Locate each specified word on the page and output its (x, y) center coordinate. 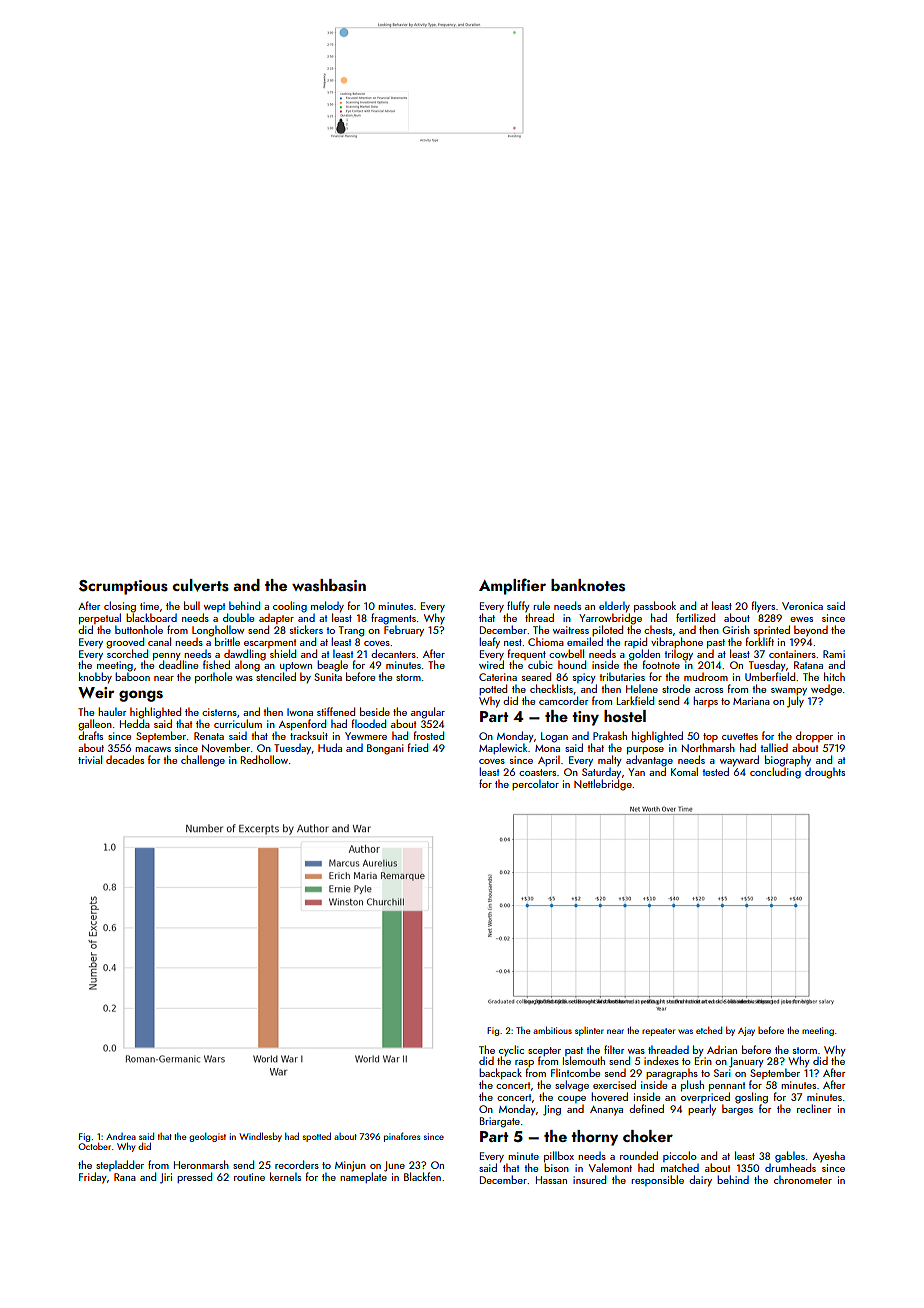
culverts (200, 585)
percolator (535, 784)
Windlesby (260, 1137)
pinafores (402, 1137)
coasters (537, 772)
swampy (789, 692)
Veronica (802, 606)
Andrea (121, 1136)
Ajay (746, 1031)
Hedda (135, 723)
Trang (351, 631)
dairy (700, 1181)
